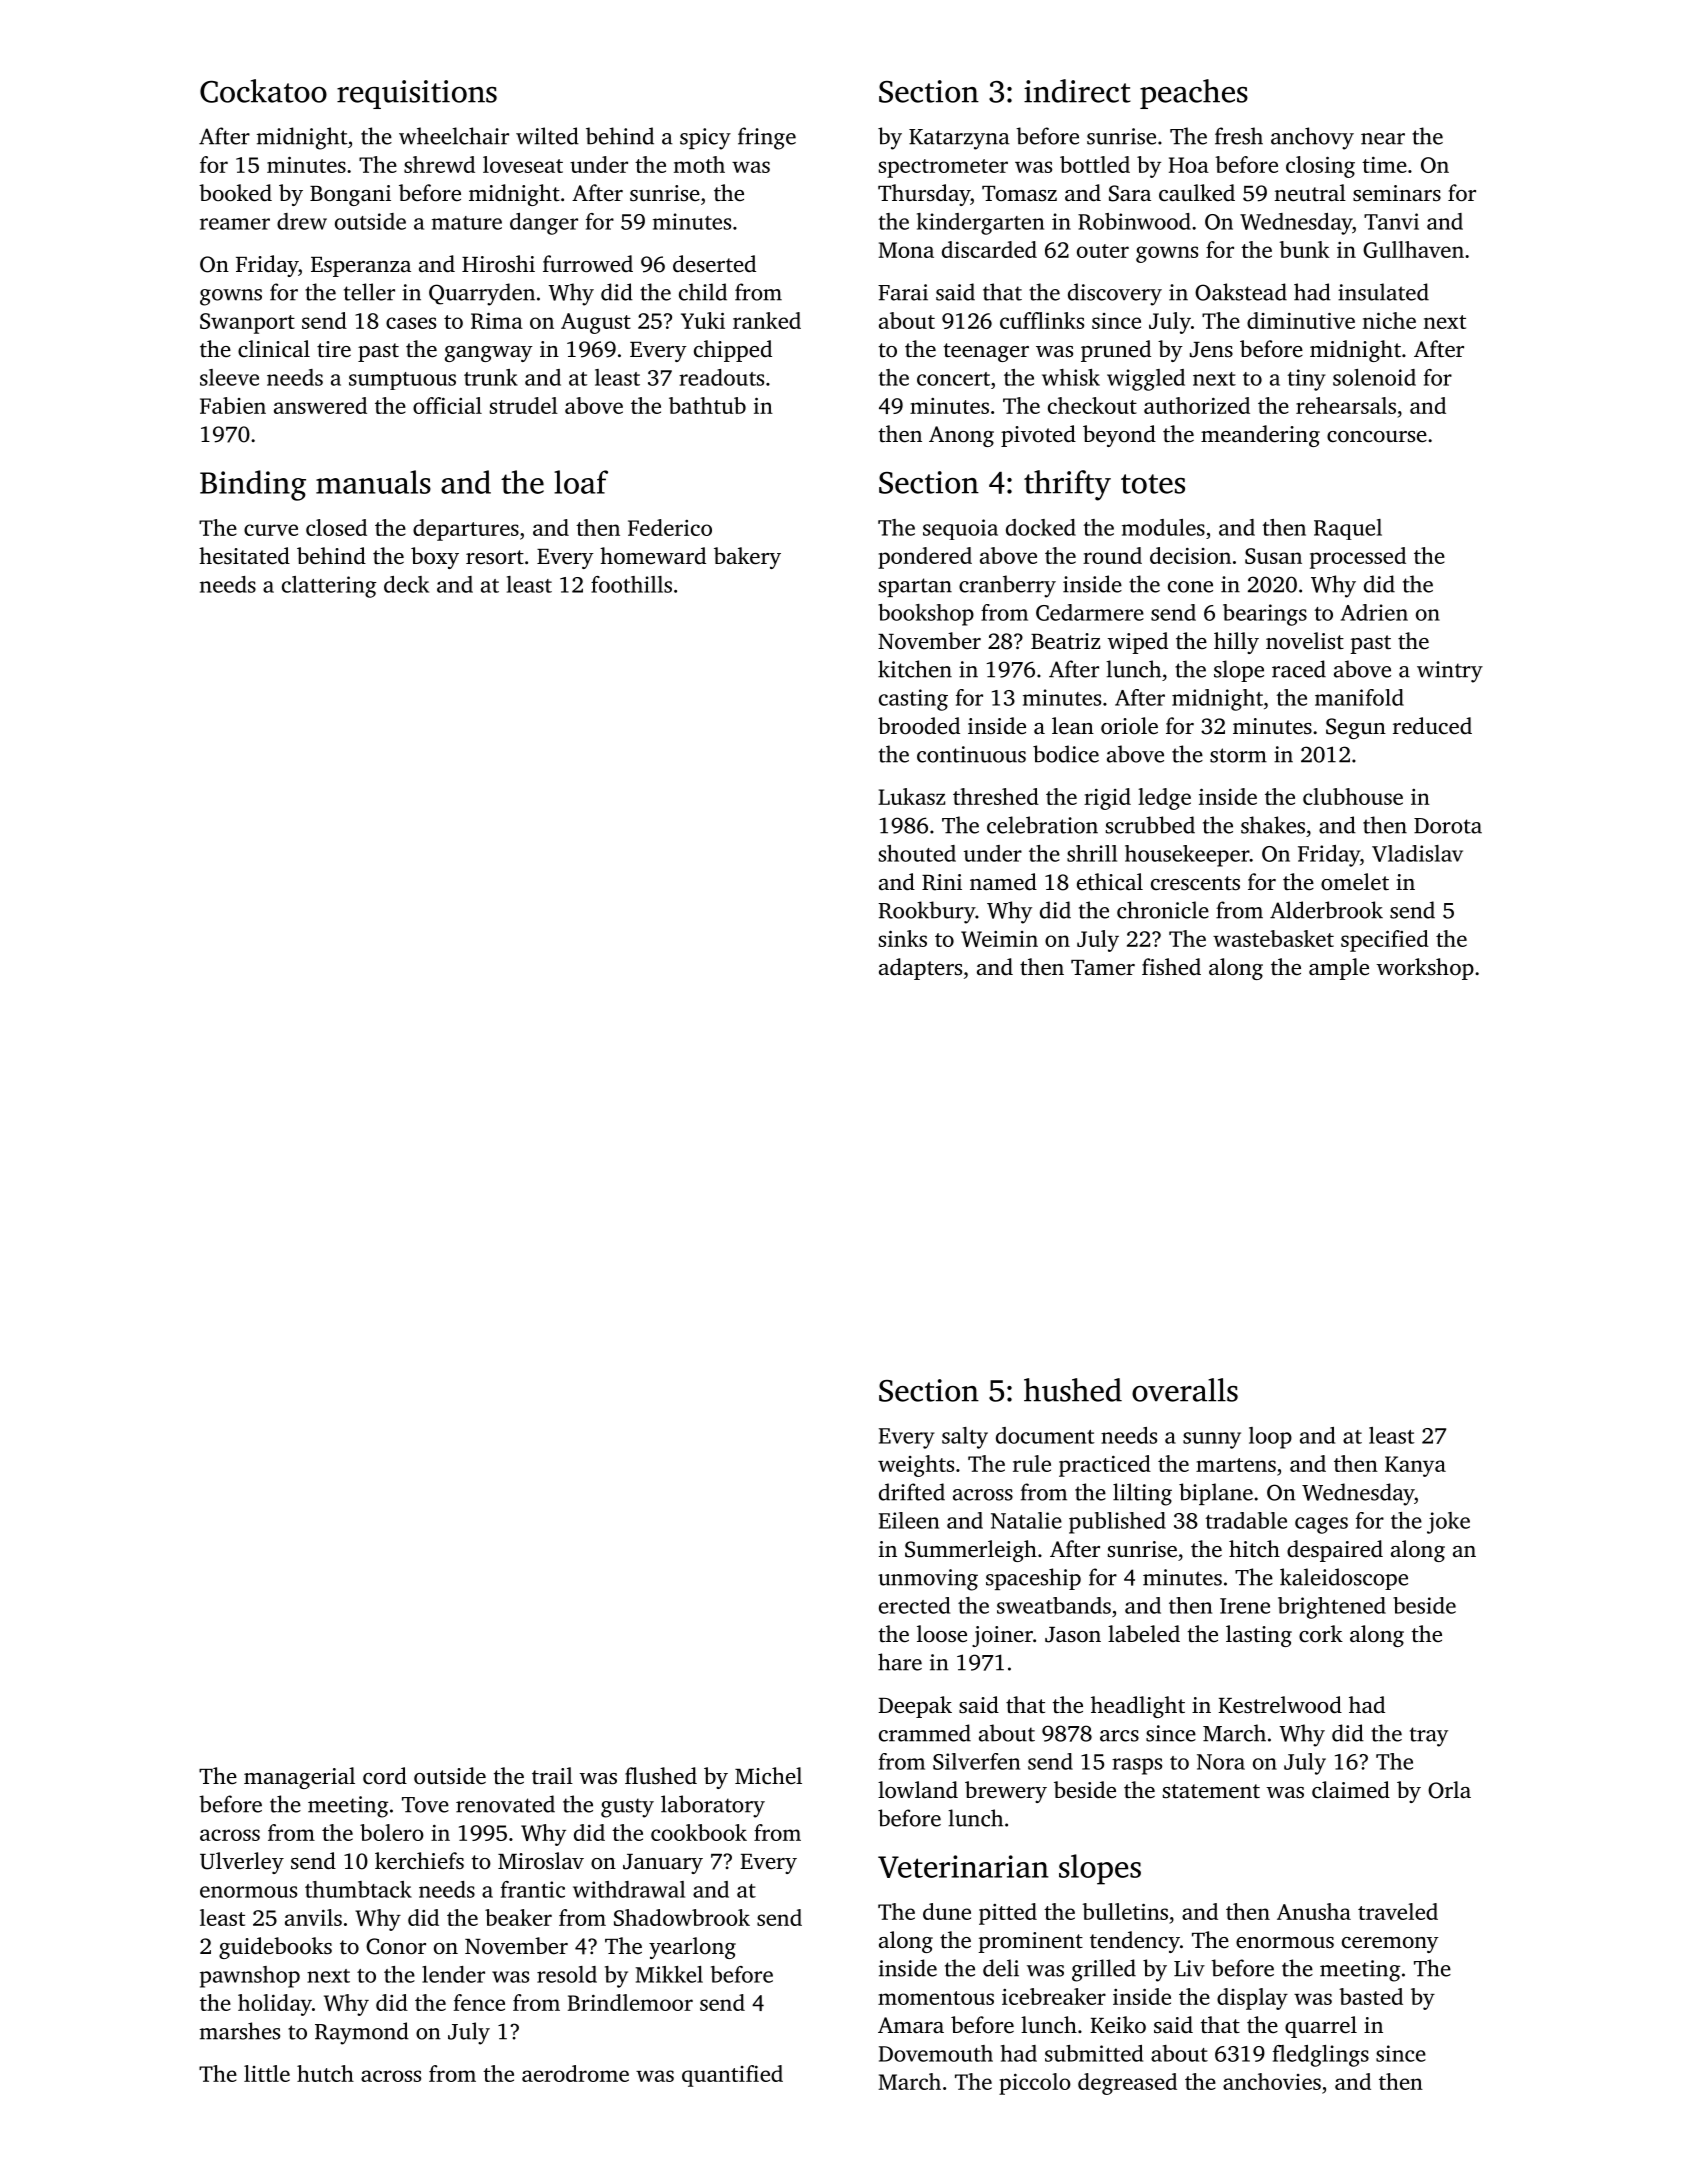 The height and width of the screenshot is (2178, 1683). What do you see at coordinates (1171, 966) in the screenshot?
I see `fished` at bounding box center [1171, 966].
